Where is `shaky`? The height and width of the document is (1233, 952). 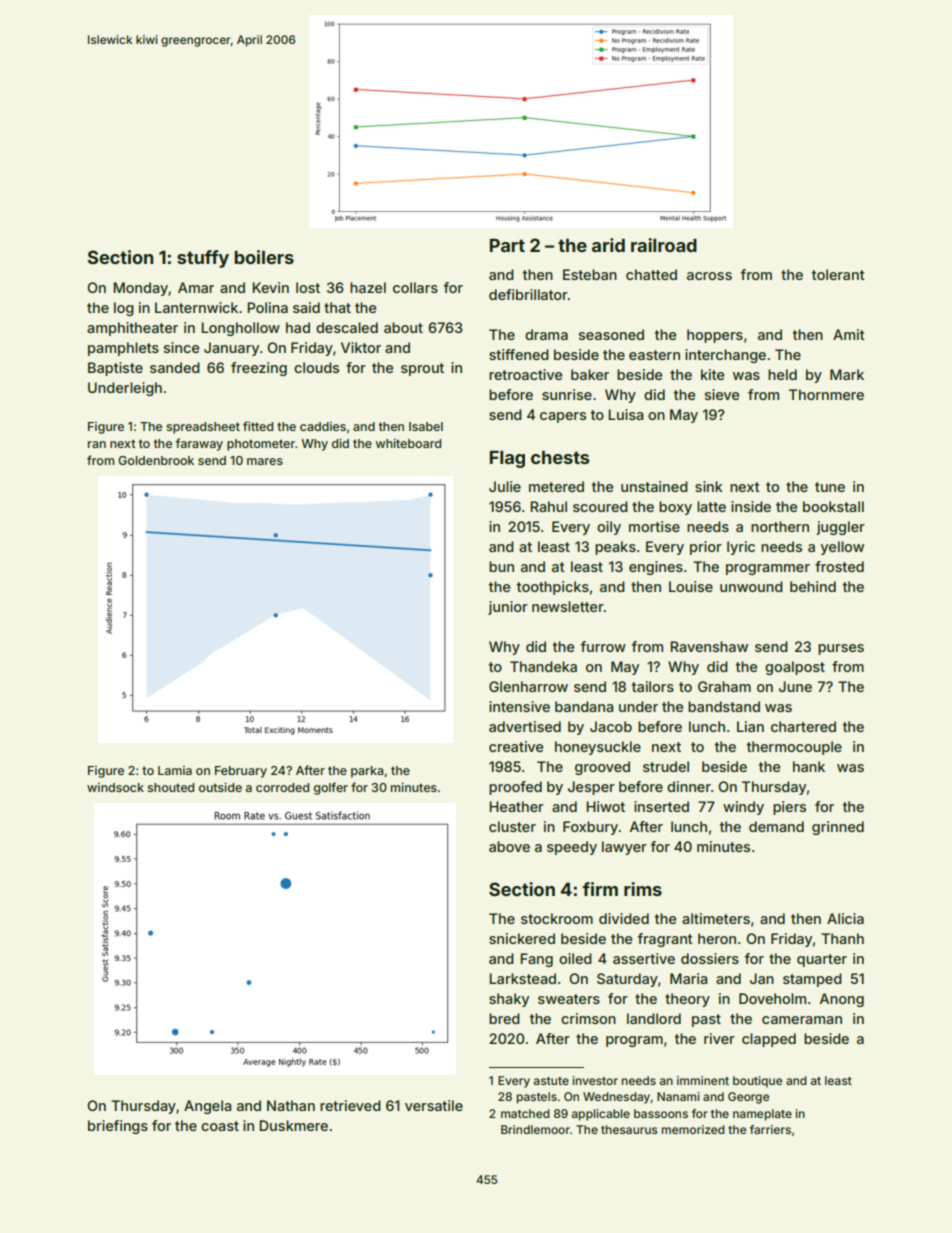 shaky is located at coordinates (509, 1000).
